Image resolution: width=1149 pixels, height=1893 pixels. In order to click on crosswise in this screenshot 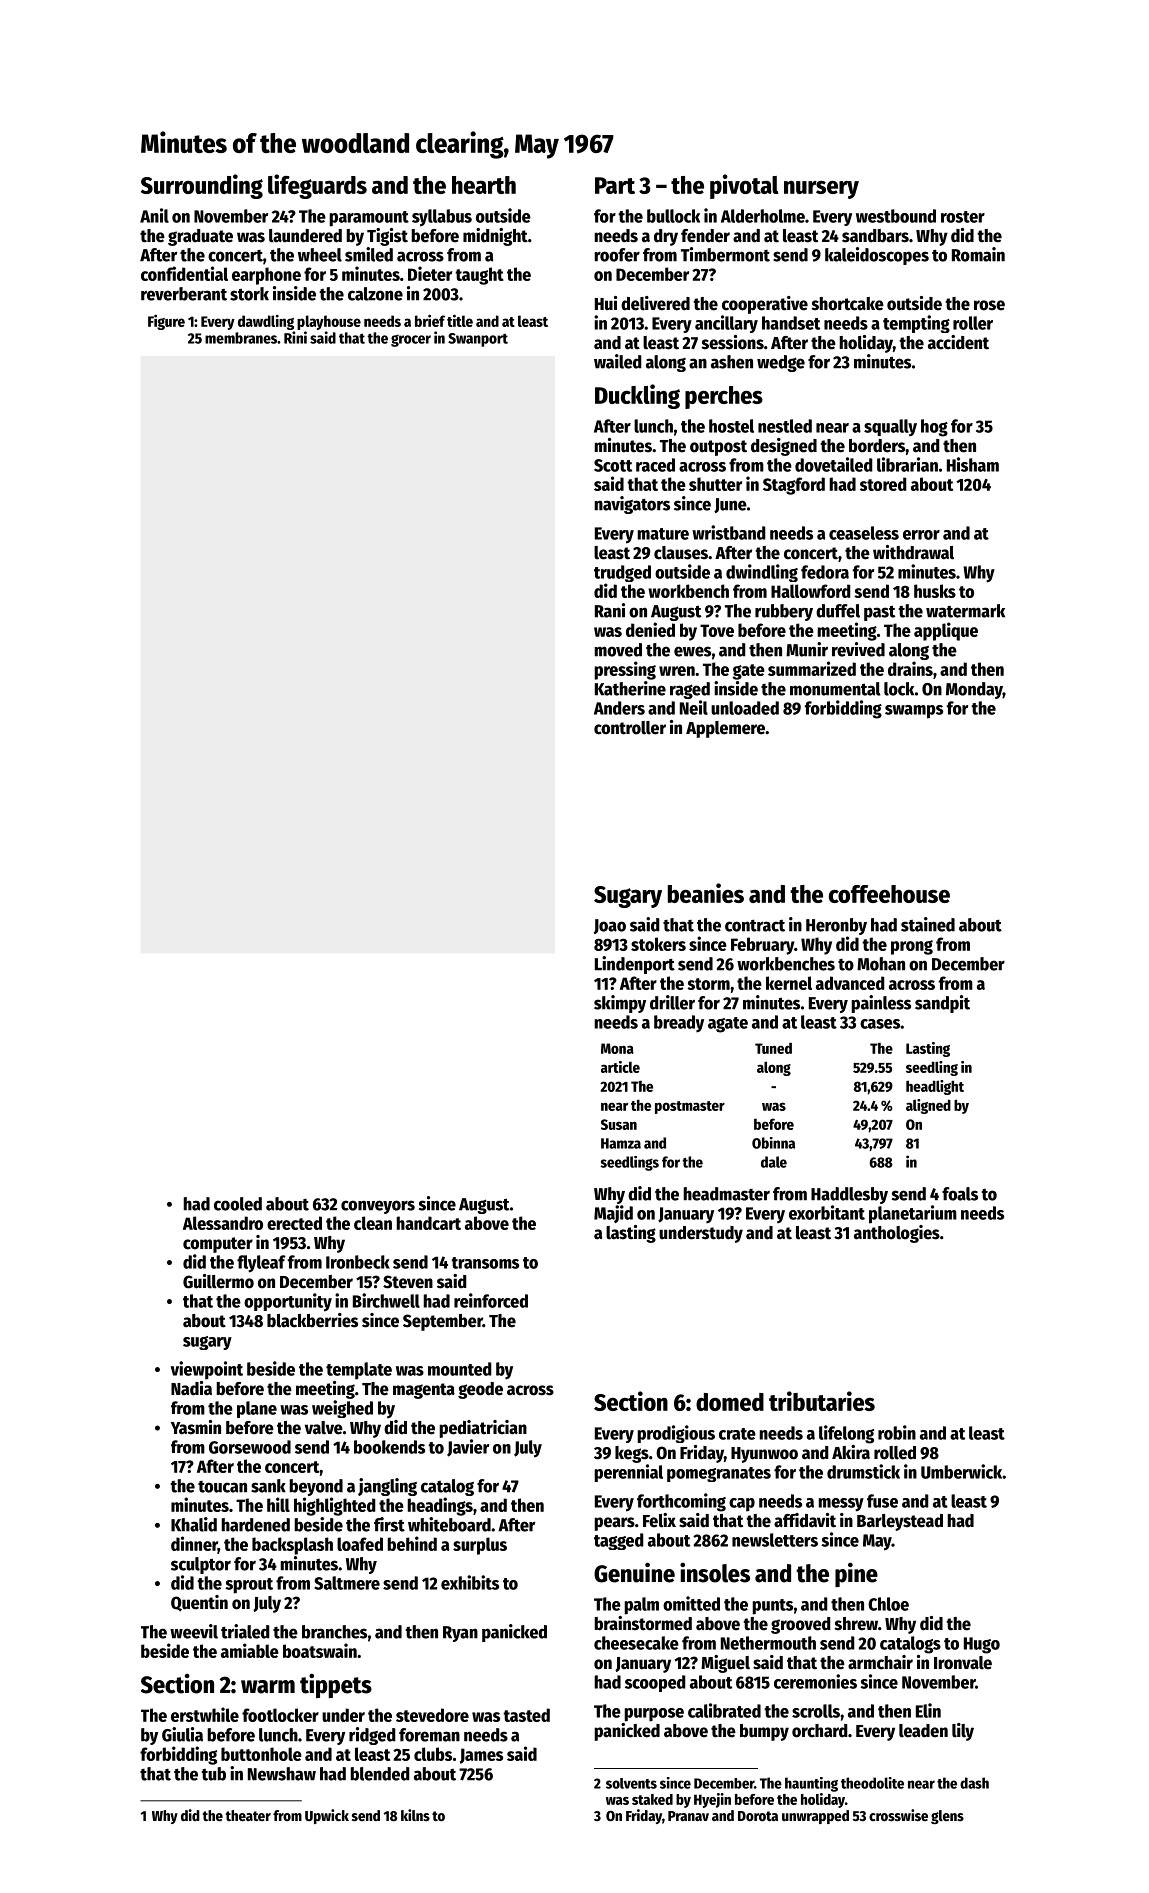, I will do `click(898, 1815)`.
